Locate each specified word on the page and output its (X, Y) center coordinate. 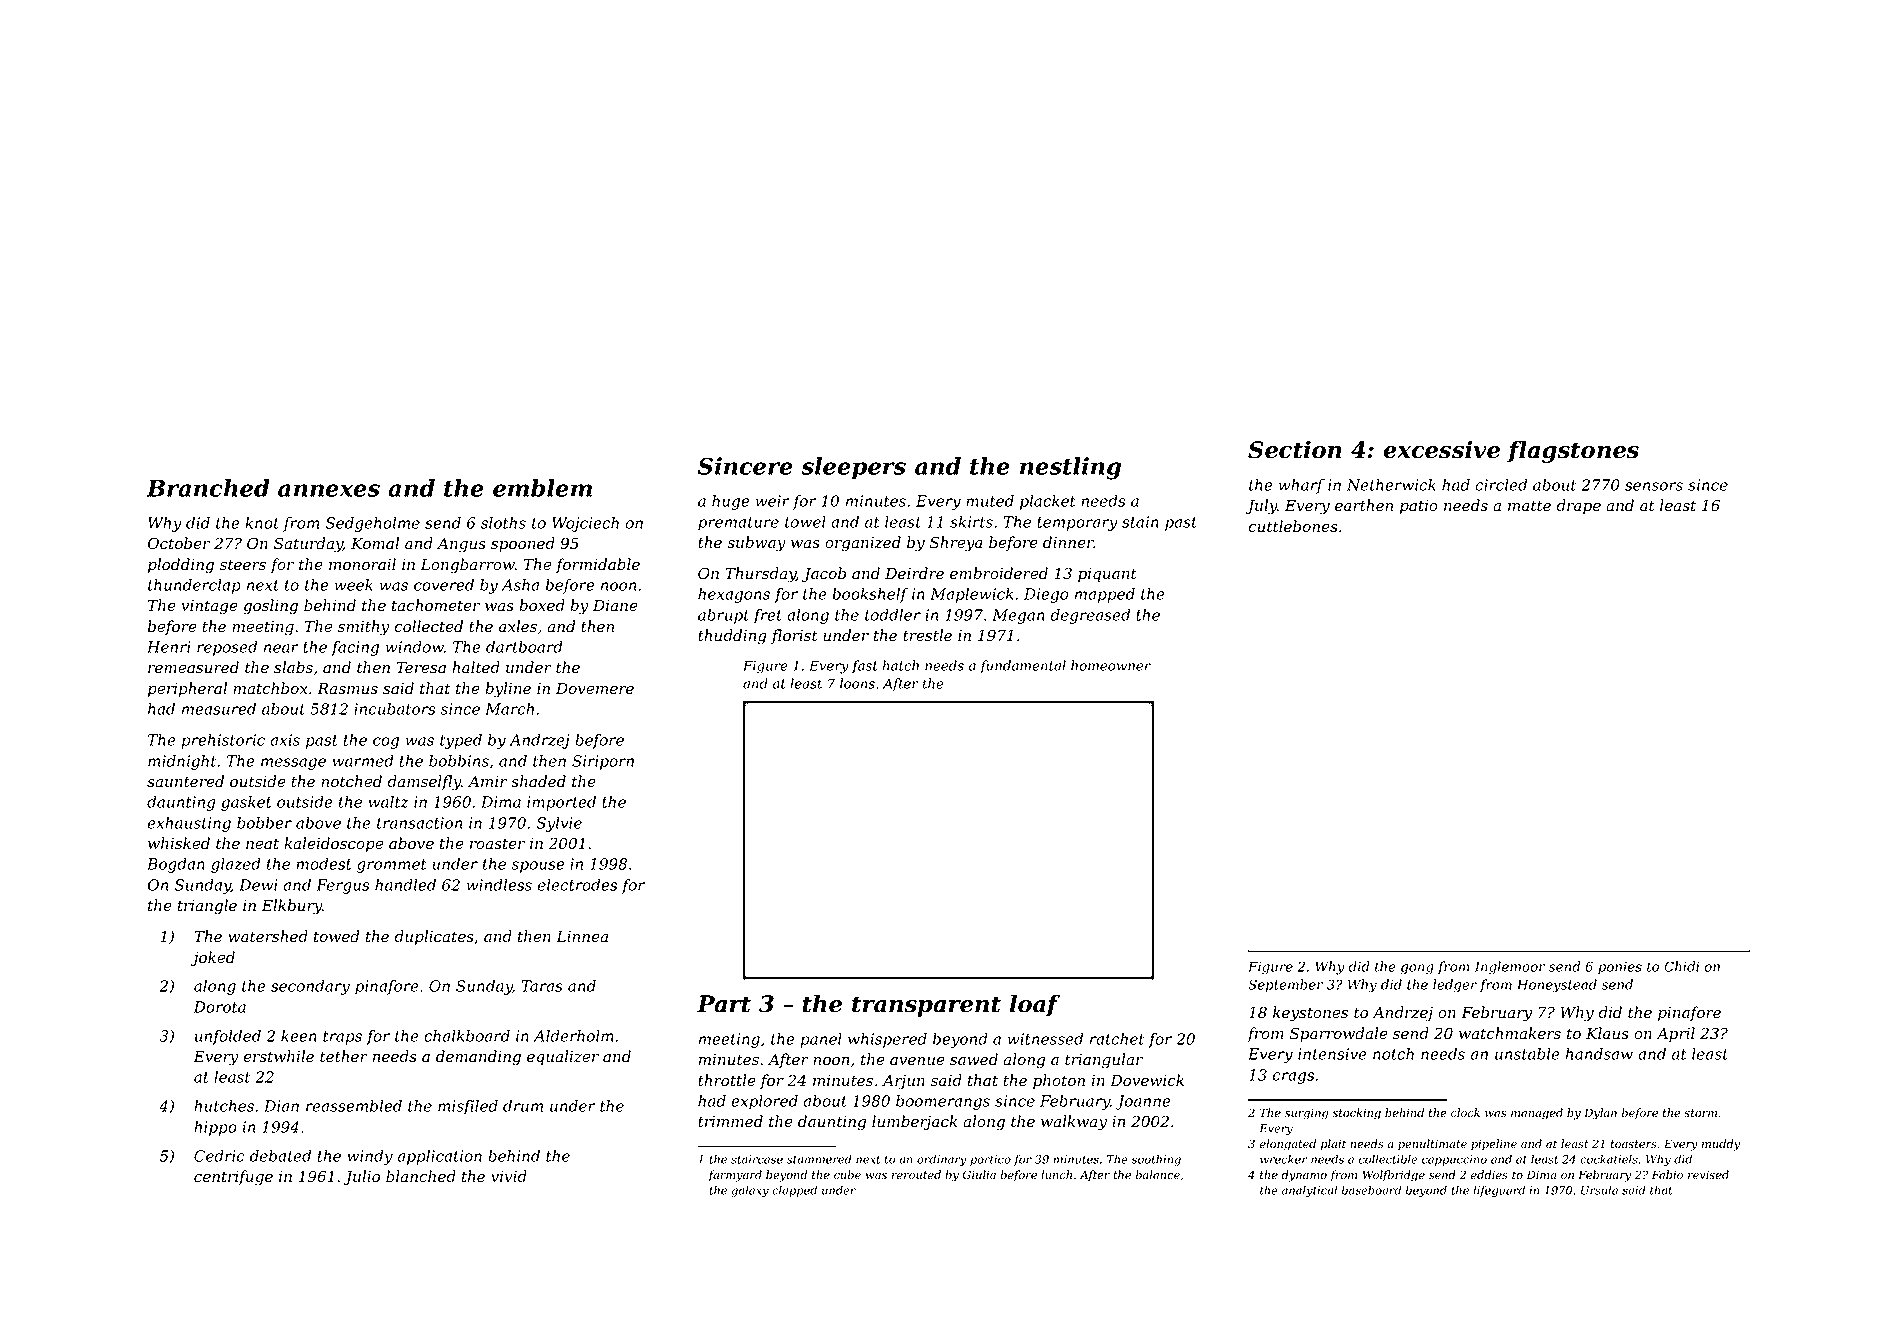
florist (794, 636)
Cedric (219, 1156)
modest (324, 864)
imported (561, 803)
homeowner (1111, 665)
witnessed (1045, 1039)
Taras (542, 986)
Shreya (956, 544)
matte (1529, 506)
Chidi (1681, 966)
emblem (542, 488)
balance (1158, 1175)
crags (1293, 1078)
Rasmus (347, 689)
